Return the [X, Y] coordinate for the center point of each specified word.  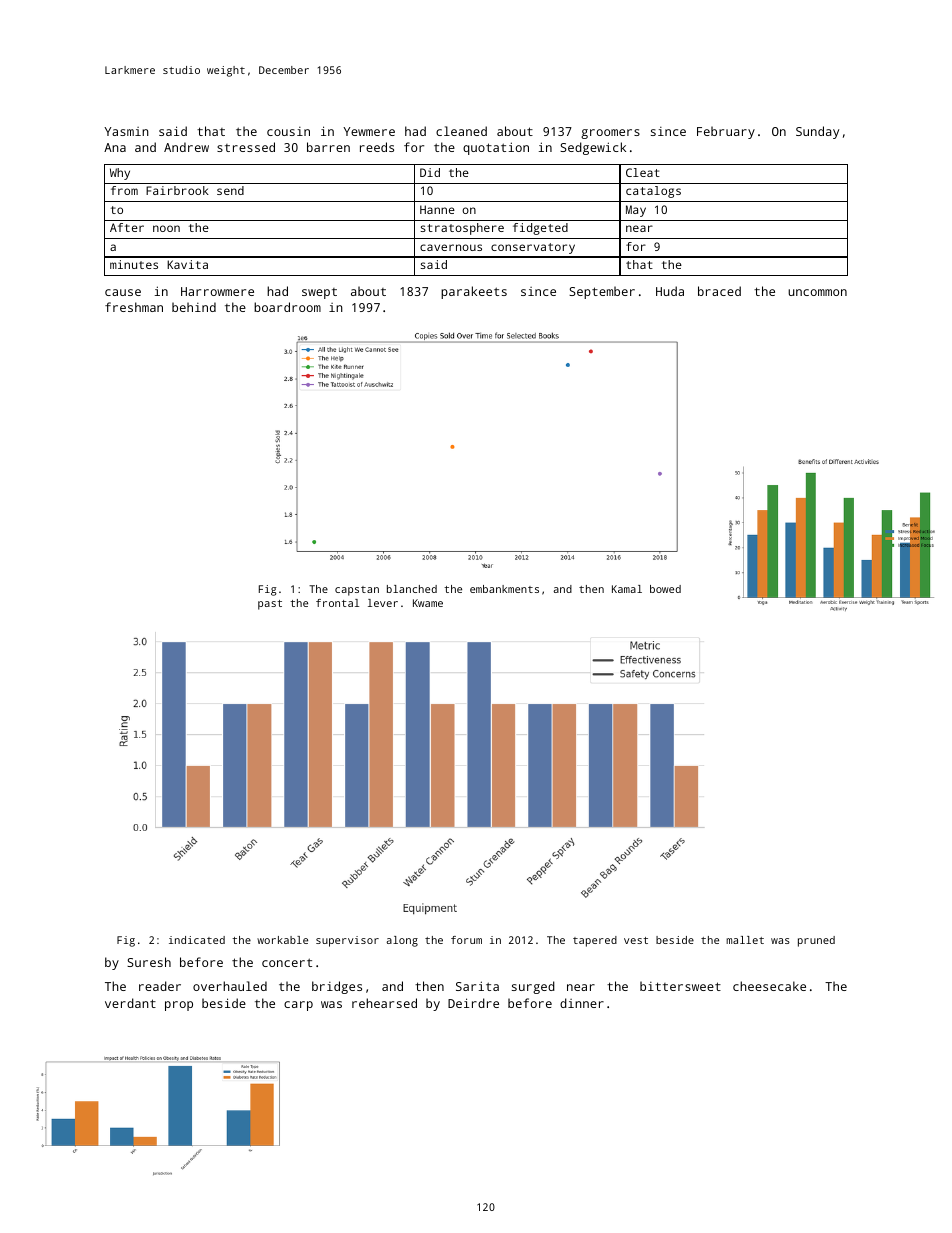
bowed [665, 589]
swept [319, 293]
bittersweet [680, 986]
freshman [134, 307]
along [402, 941]
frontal [337, 603]
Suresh [149, 962]
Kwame [428, 603]
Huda [670, 291]
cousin [288, 131]
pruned [816, 941]
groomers [610, 134]
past [270, 605]
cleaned [461, 131]
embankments [504, 589]
